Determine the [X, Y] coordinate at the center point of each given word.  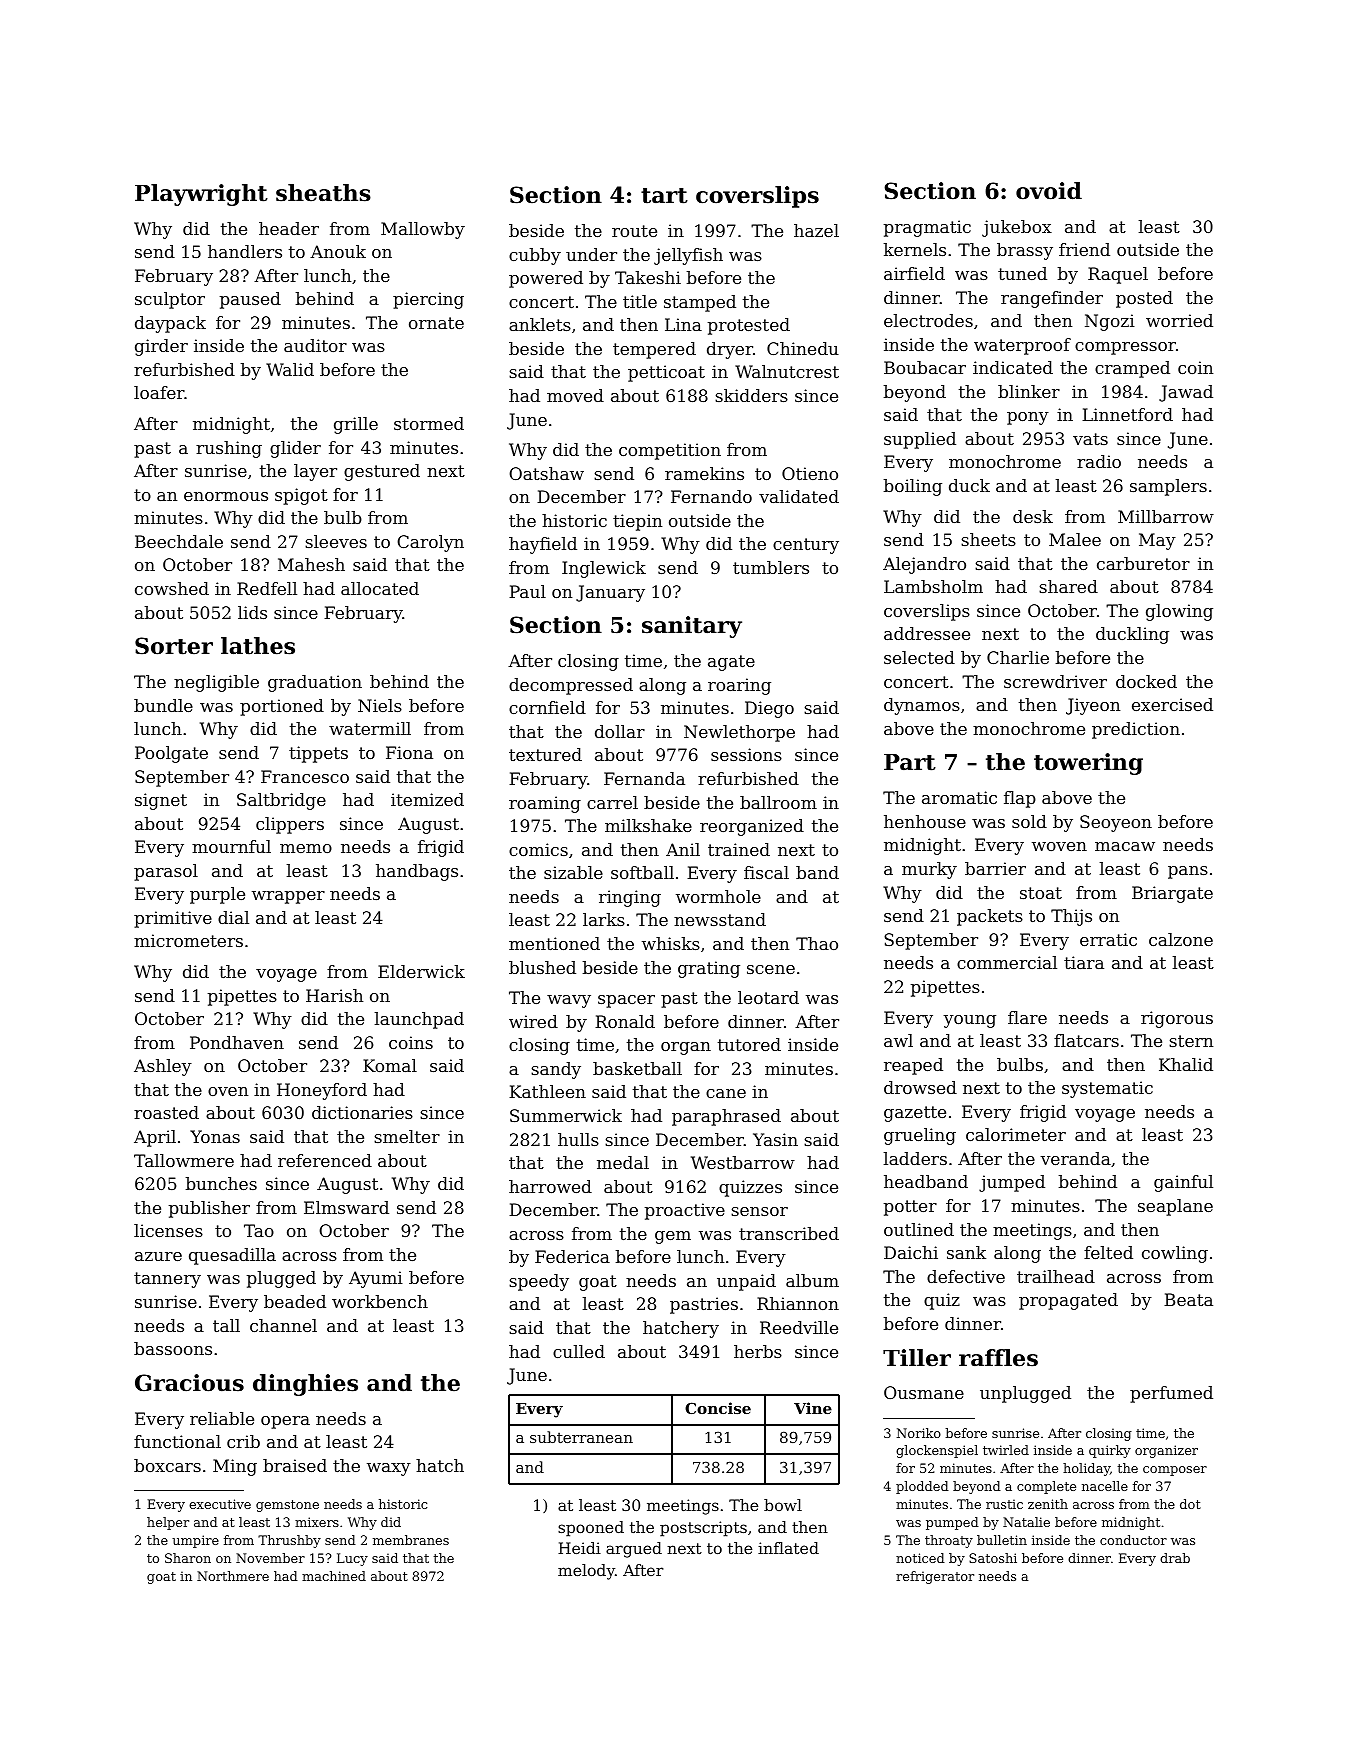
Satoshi [993, 1558]
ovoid [1049, 191]
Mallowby [423, 230]
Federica [572, 1256]
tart [664, 196]
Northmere [233, 1576]
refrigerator [935, 1577]
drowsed [920, 1087]
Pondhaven [237, 1042]
